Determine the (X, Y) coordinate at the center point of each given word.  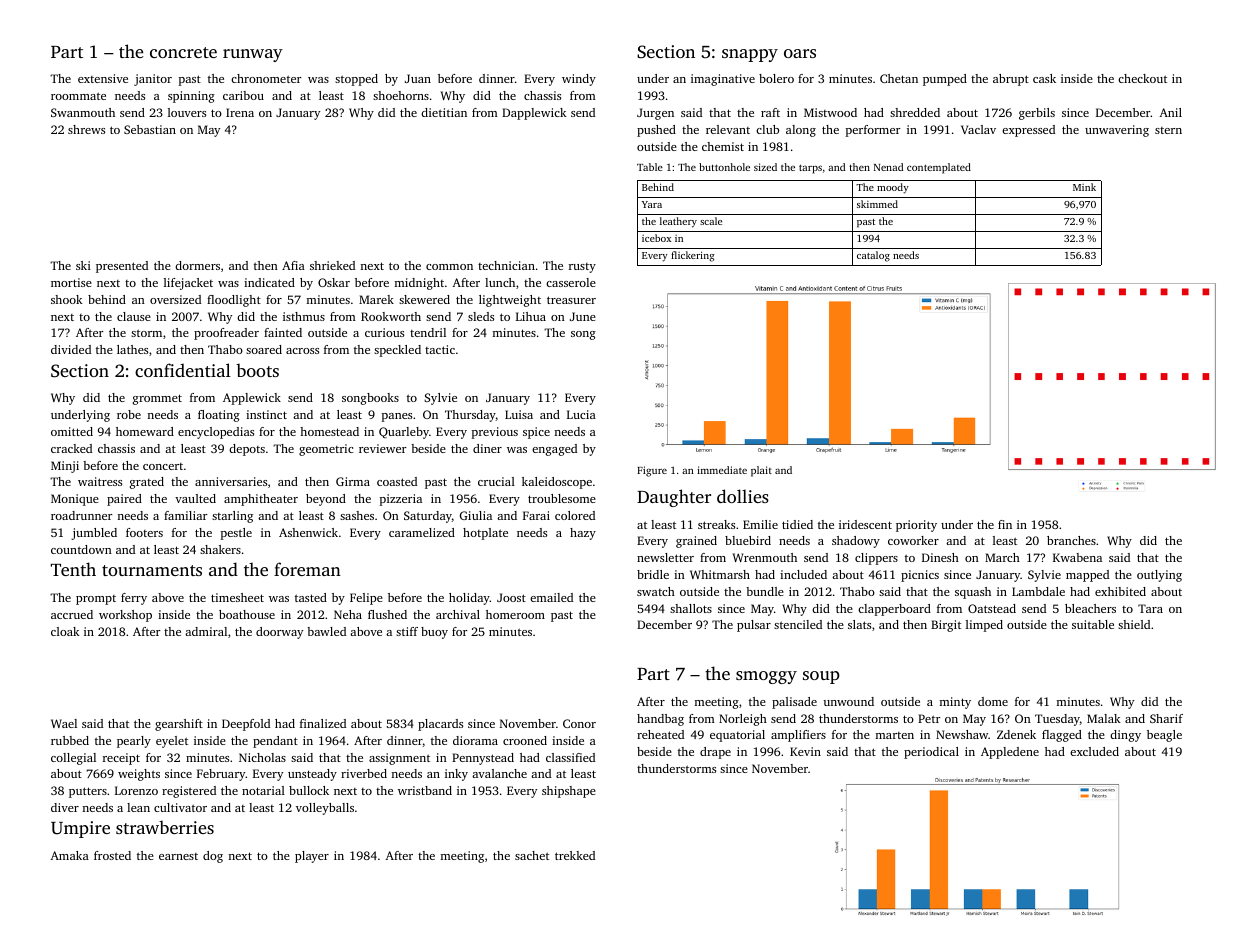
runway (253, 55)
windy (579, 80)
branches (1071, 540)
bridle (653, 574)
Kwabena (1077, 557)
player (312, 857)
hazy (583, 534)
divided (71, 349)
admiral (206, 631)
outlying (1159, 576)
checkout (1142, 78)
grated (147, 483)
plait (761, 471)
